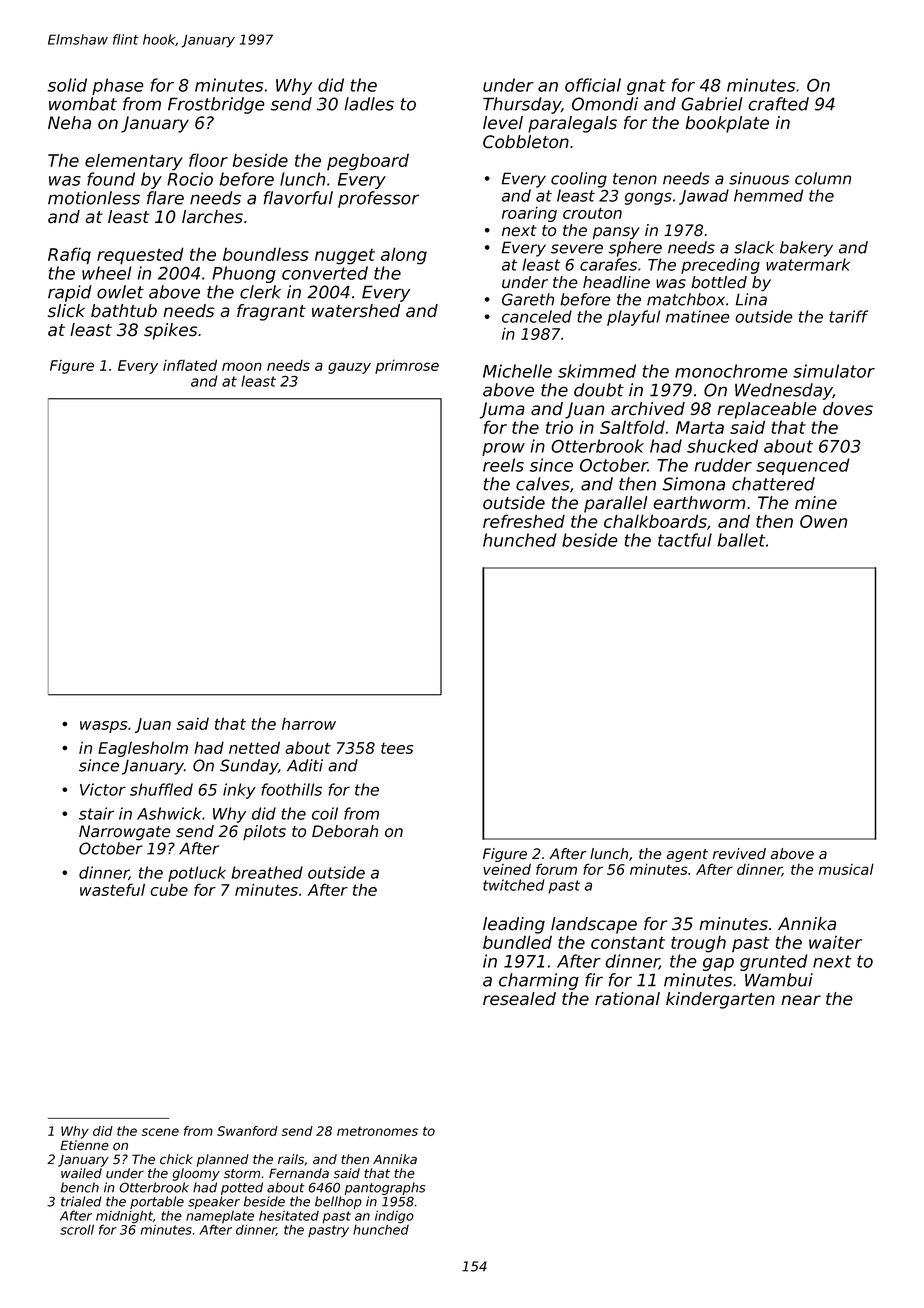 Image resolution: width=924 pixels, height=1308 pixels. Describe the element at coordinates (846, 869) in the screenshot. I see `musical` at that location.
